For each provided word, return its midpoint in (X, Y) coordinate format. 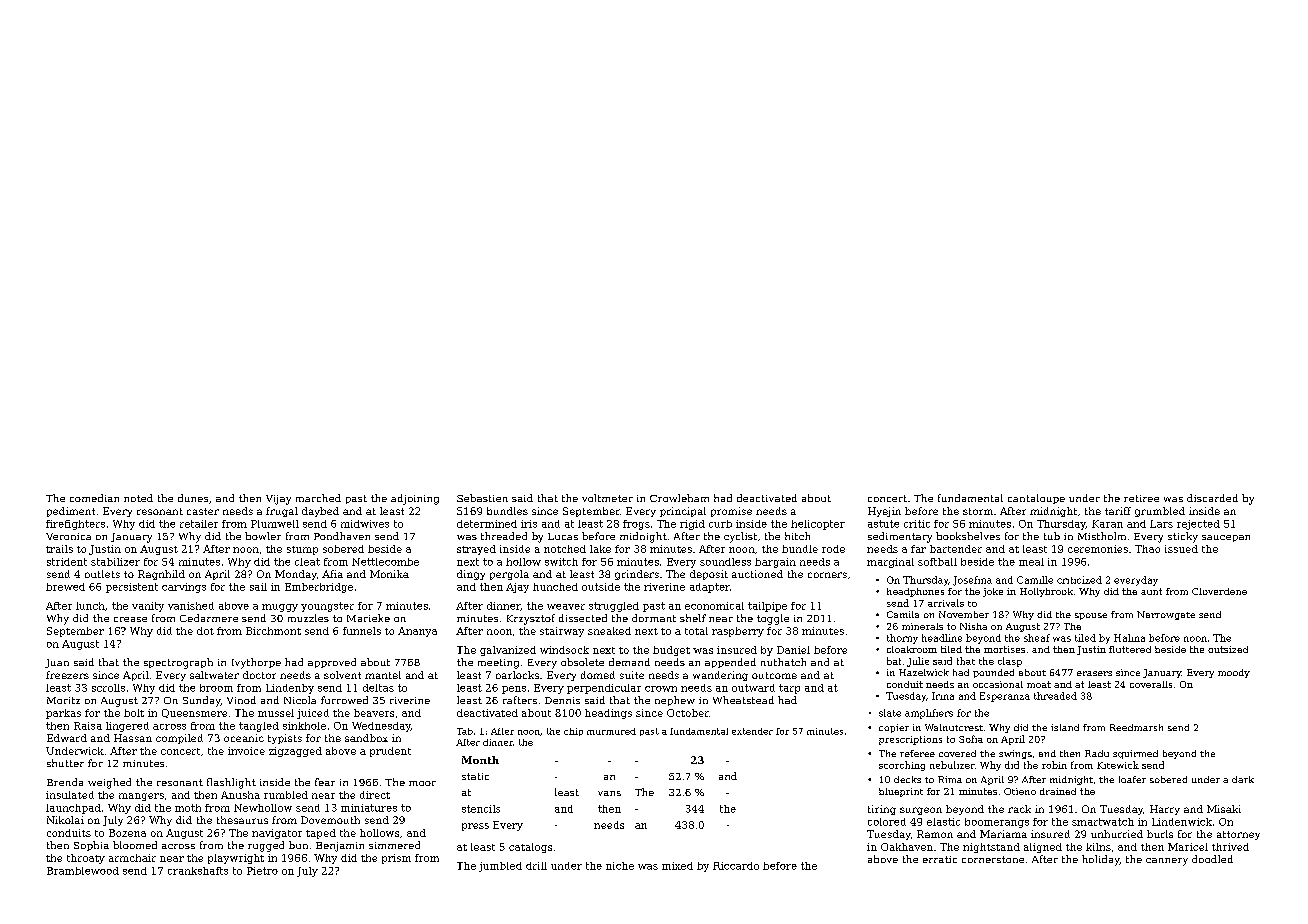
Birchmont (273, 631)
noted (138, 498)
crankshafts (198, 871)
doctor (259, 675)
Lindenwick (1182, 822)
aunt (1151, 591)
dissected (583, 618)
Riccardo (736, 866)
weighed (109, 783)
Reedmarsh (1136, 727)
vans (609, 793)
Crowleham (679, 498)
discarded (1212, 498)
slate (890, 713)
